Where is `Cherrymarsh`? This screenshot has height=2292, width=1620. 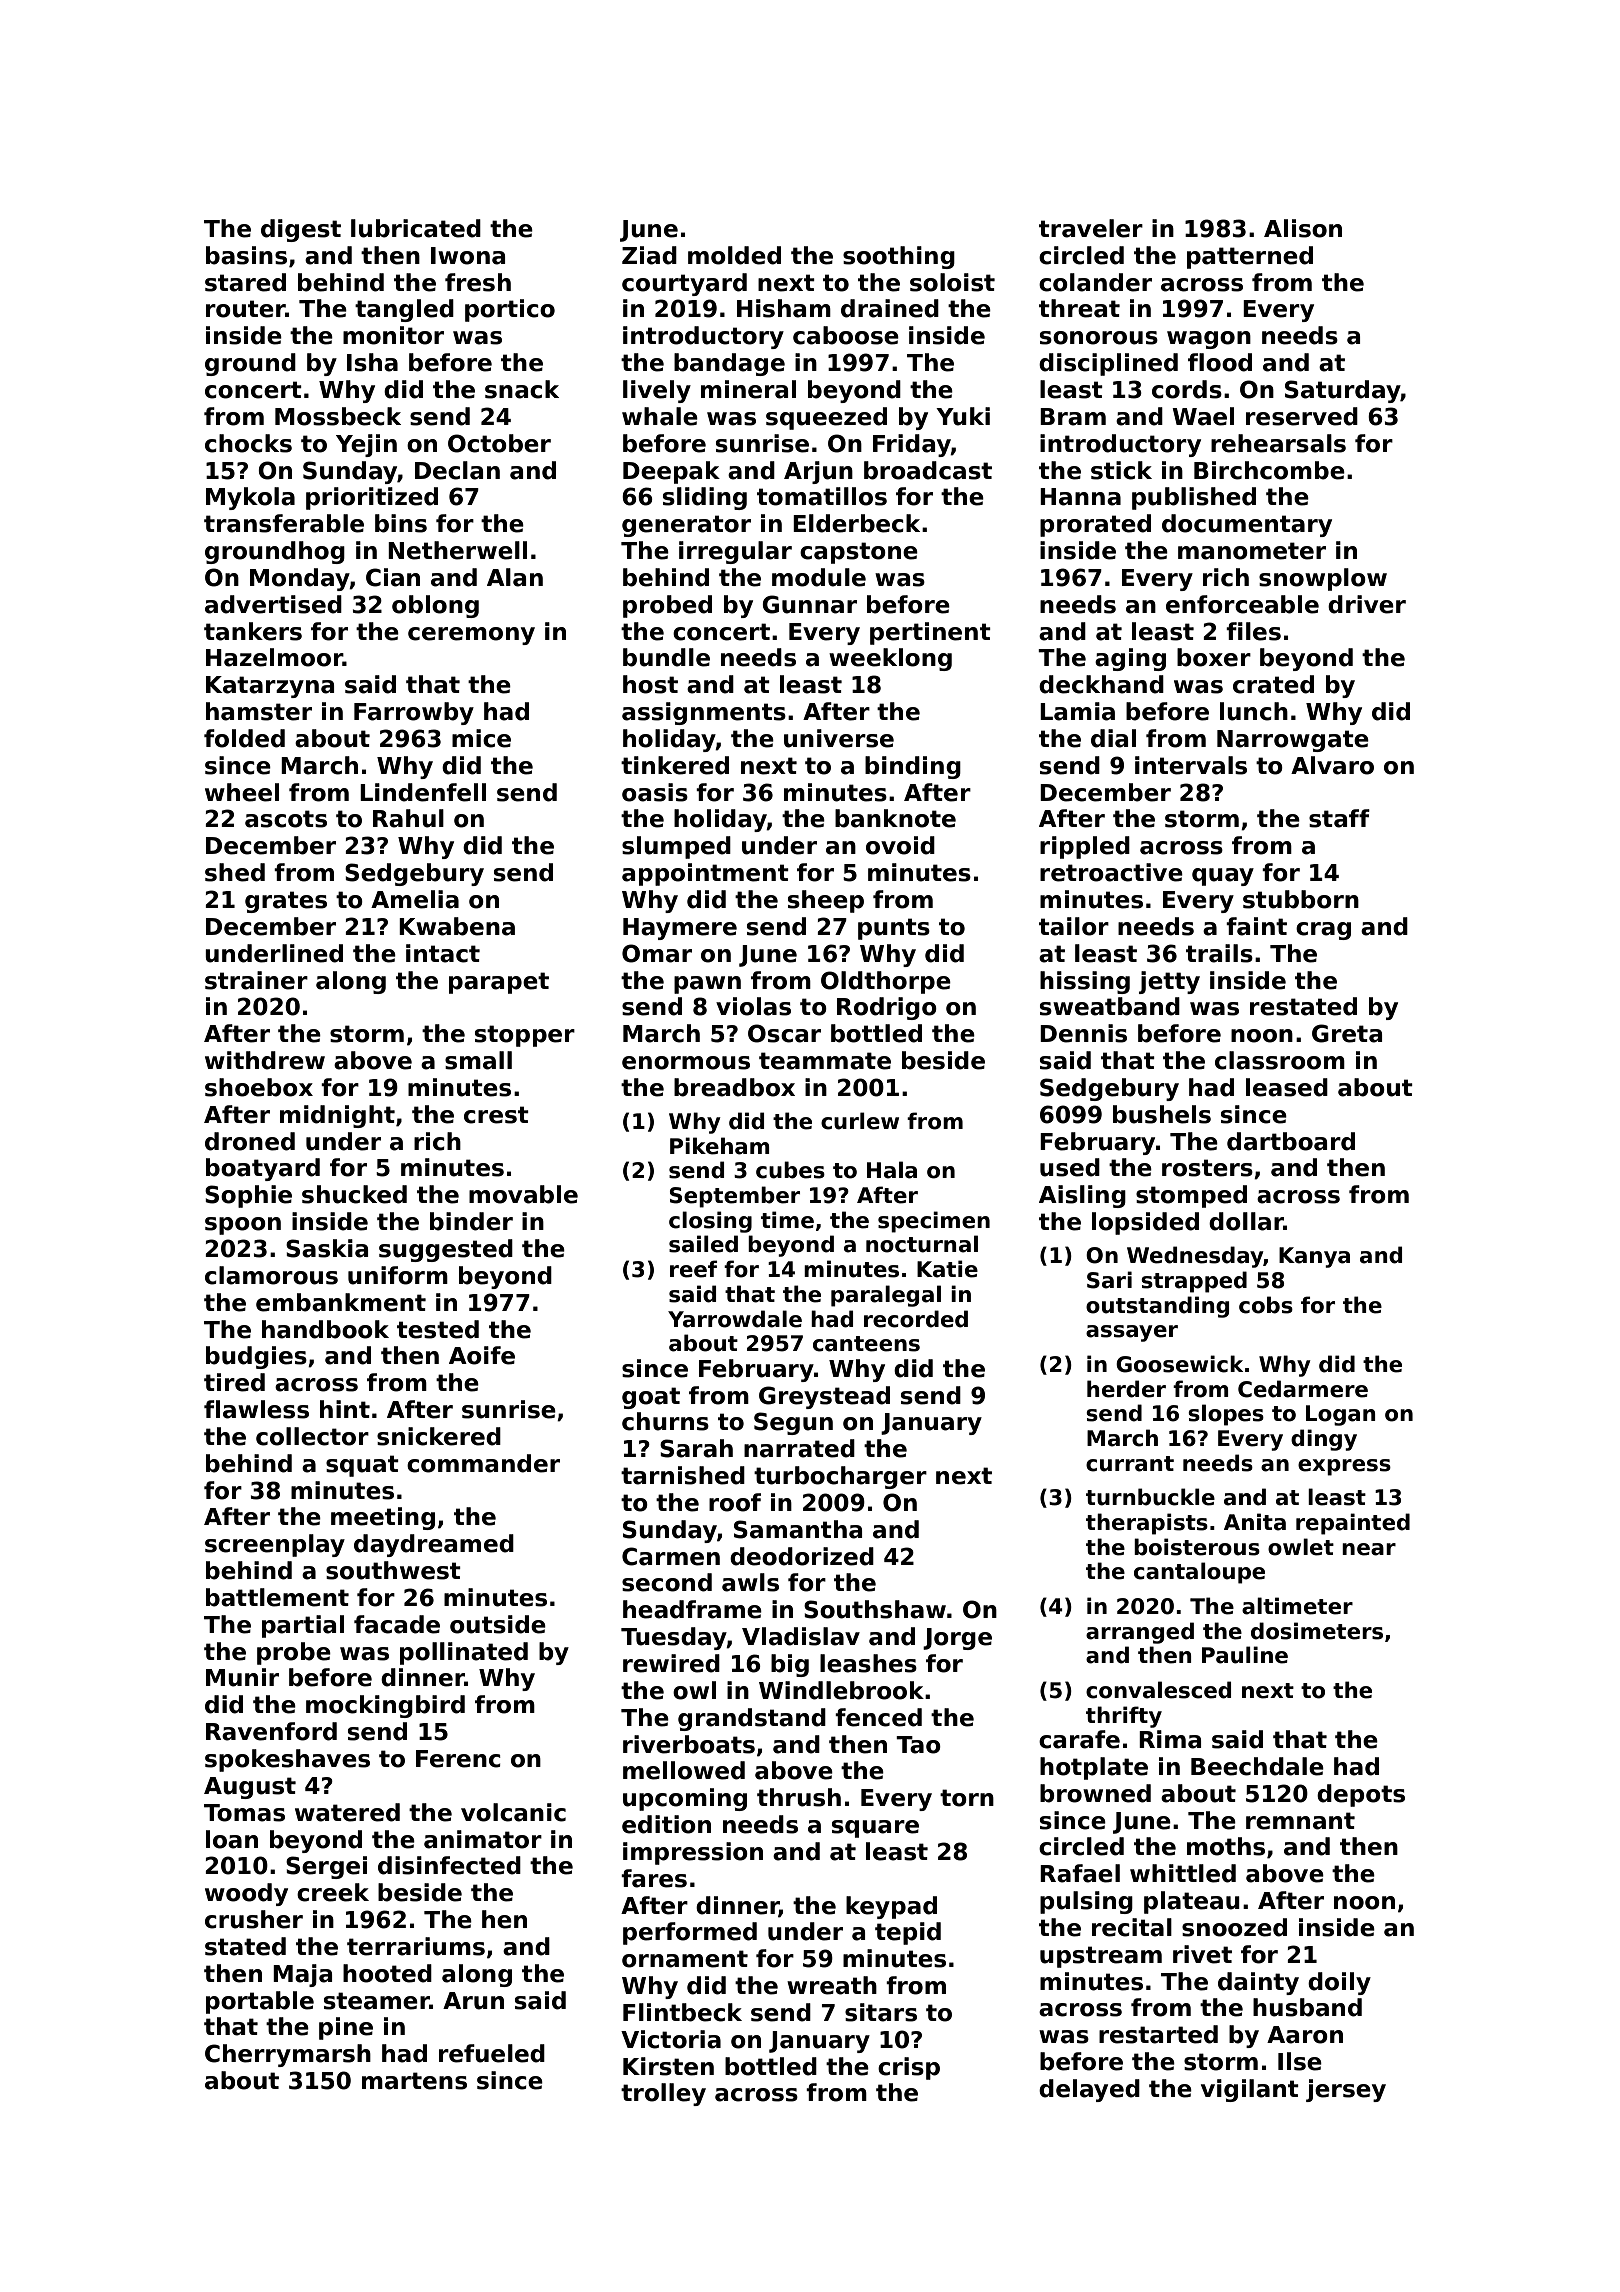
Cherrymarsh is located at coordinates (288, 2055).
